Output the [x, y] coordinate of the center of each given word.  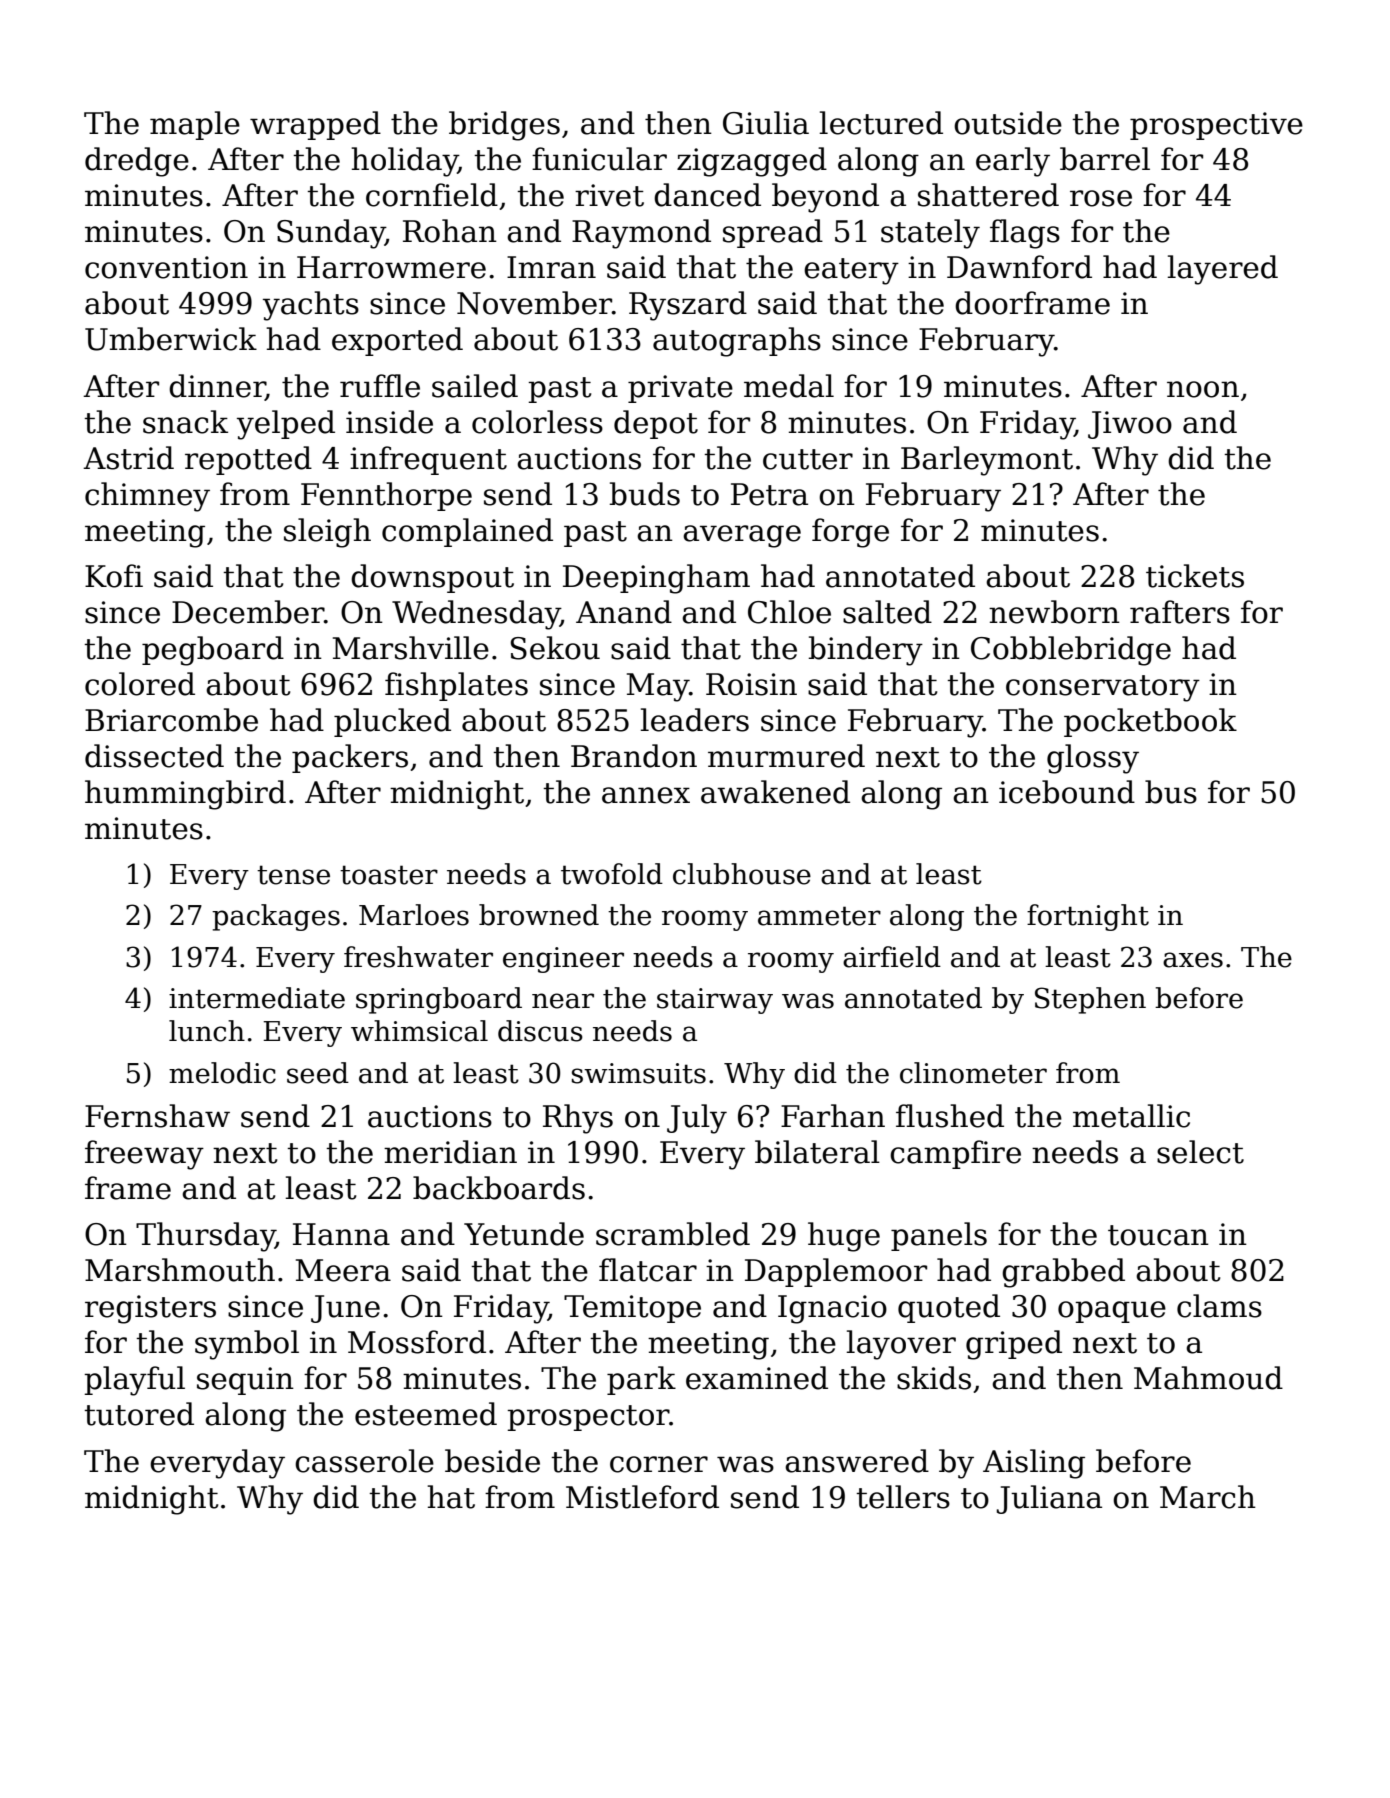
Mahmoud [1208, 1378]
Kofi [114, 576]
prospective [1216, 126]
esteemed [426, 1414]
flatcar [648, 1270]
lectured [881, 123]
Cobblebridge [1071, 651]
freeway [144, 1155]
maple [195, 125]
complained [467, 532]
